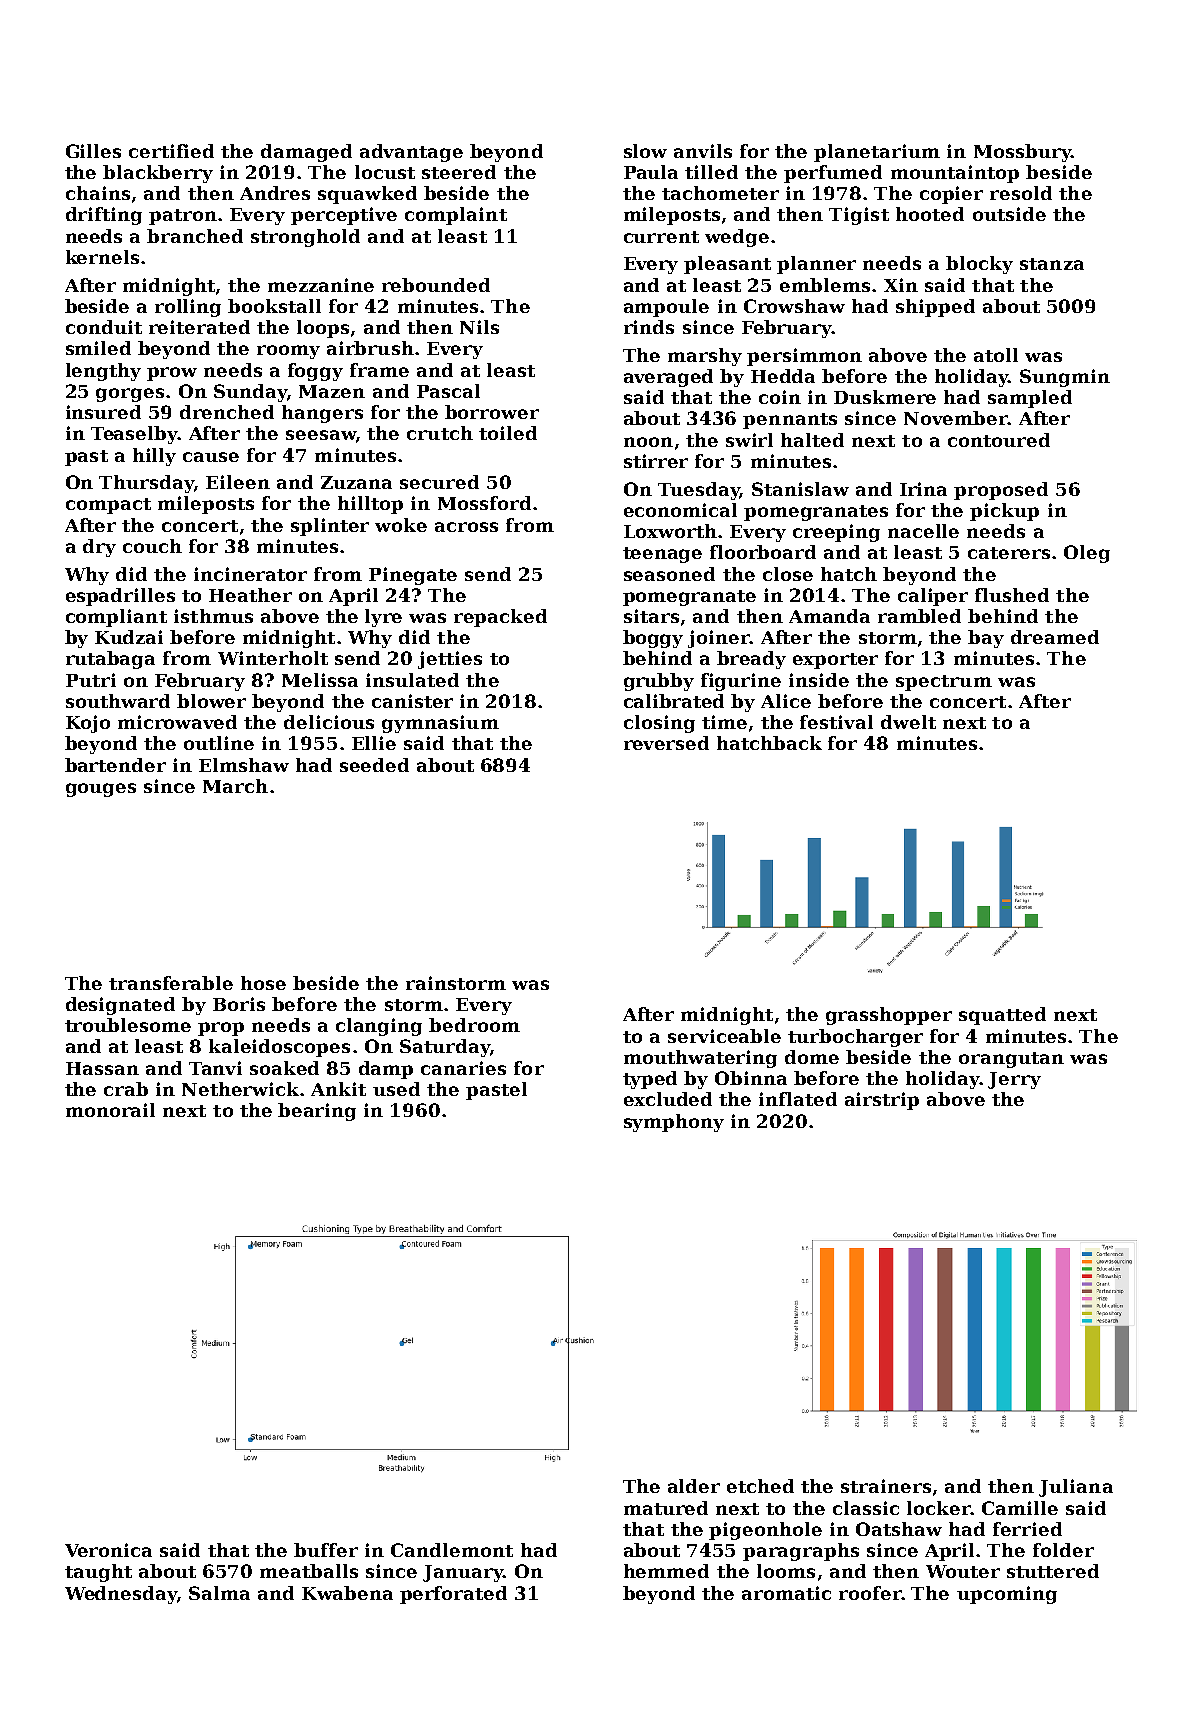 This image has width=1185, height=1716. I want to click on etched, so click(760, 1486).
